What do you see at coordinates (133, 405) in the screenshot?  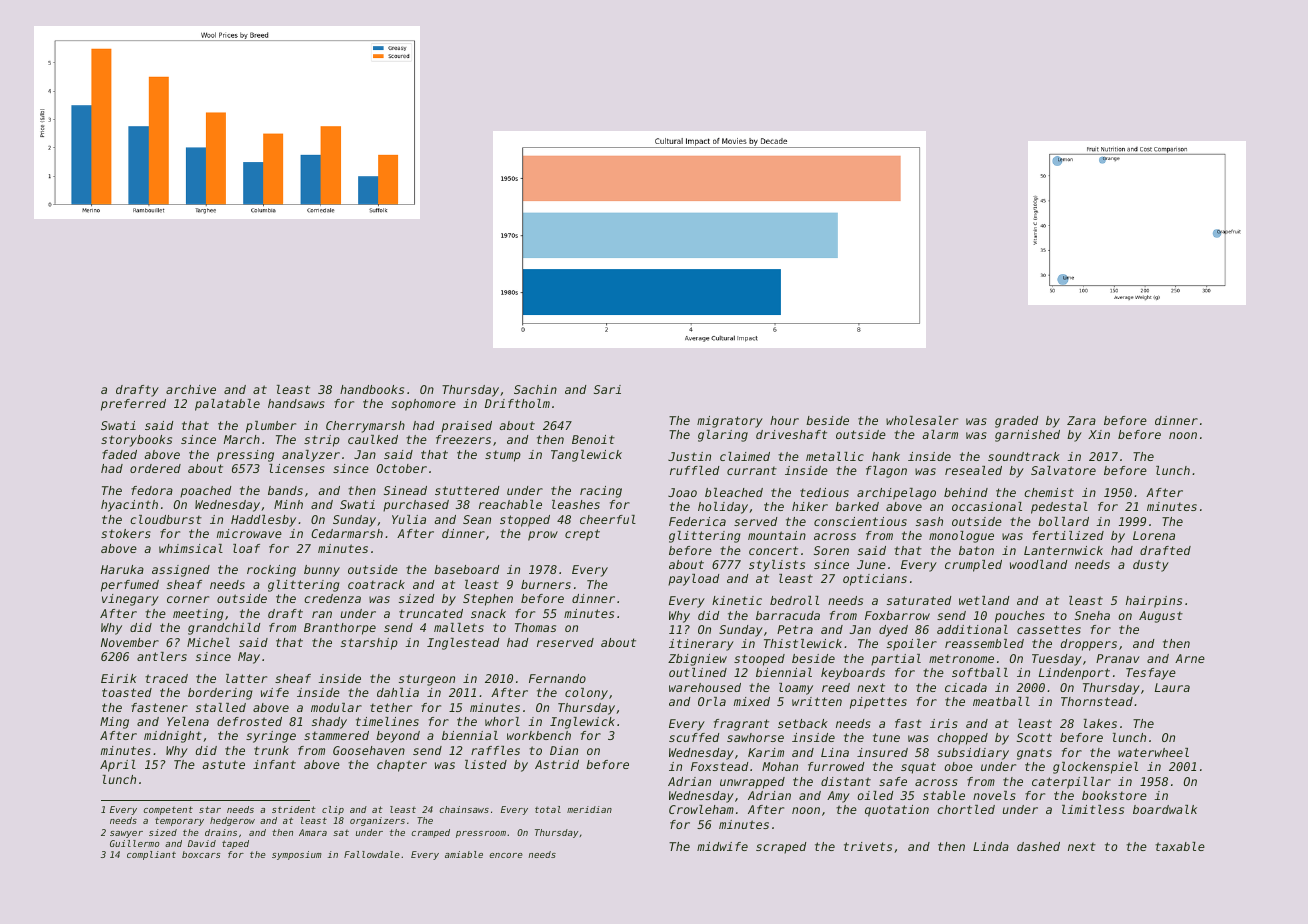 I see `preferred` at bounding box center [133, 405].
